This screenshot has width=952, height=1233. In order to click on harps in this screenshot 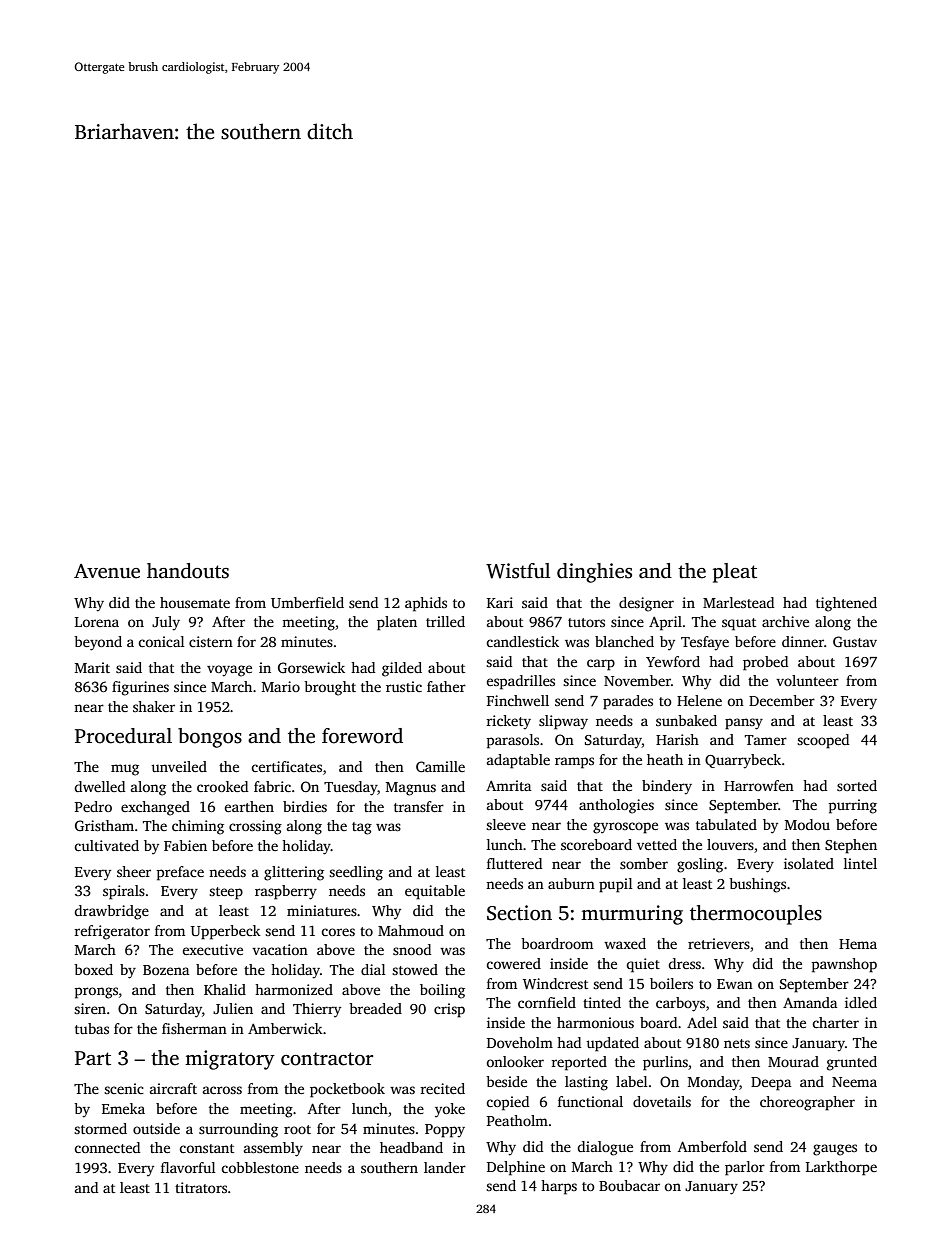, I will do `click(559, 1187)`.
